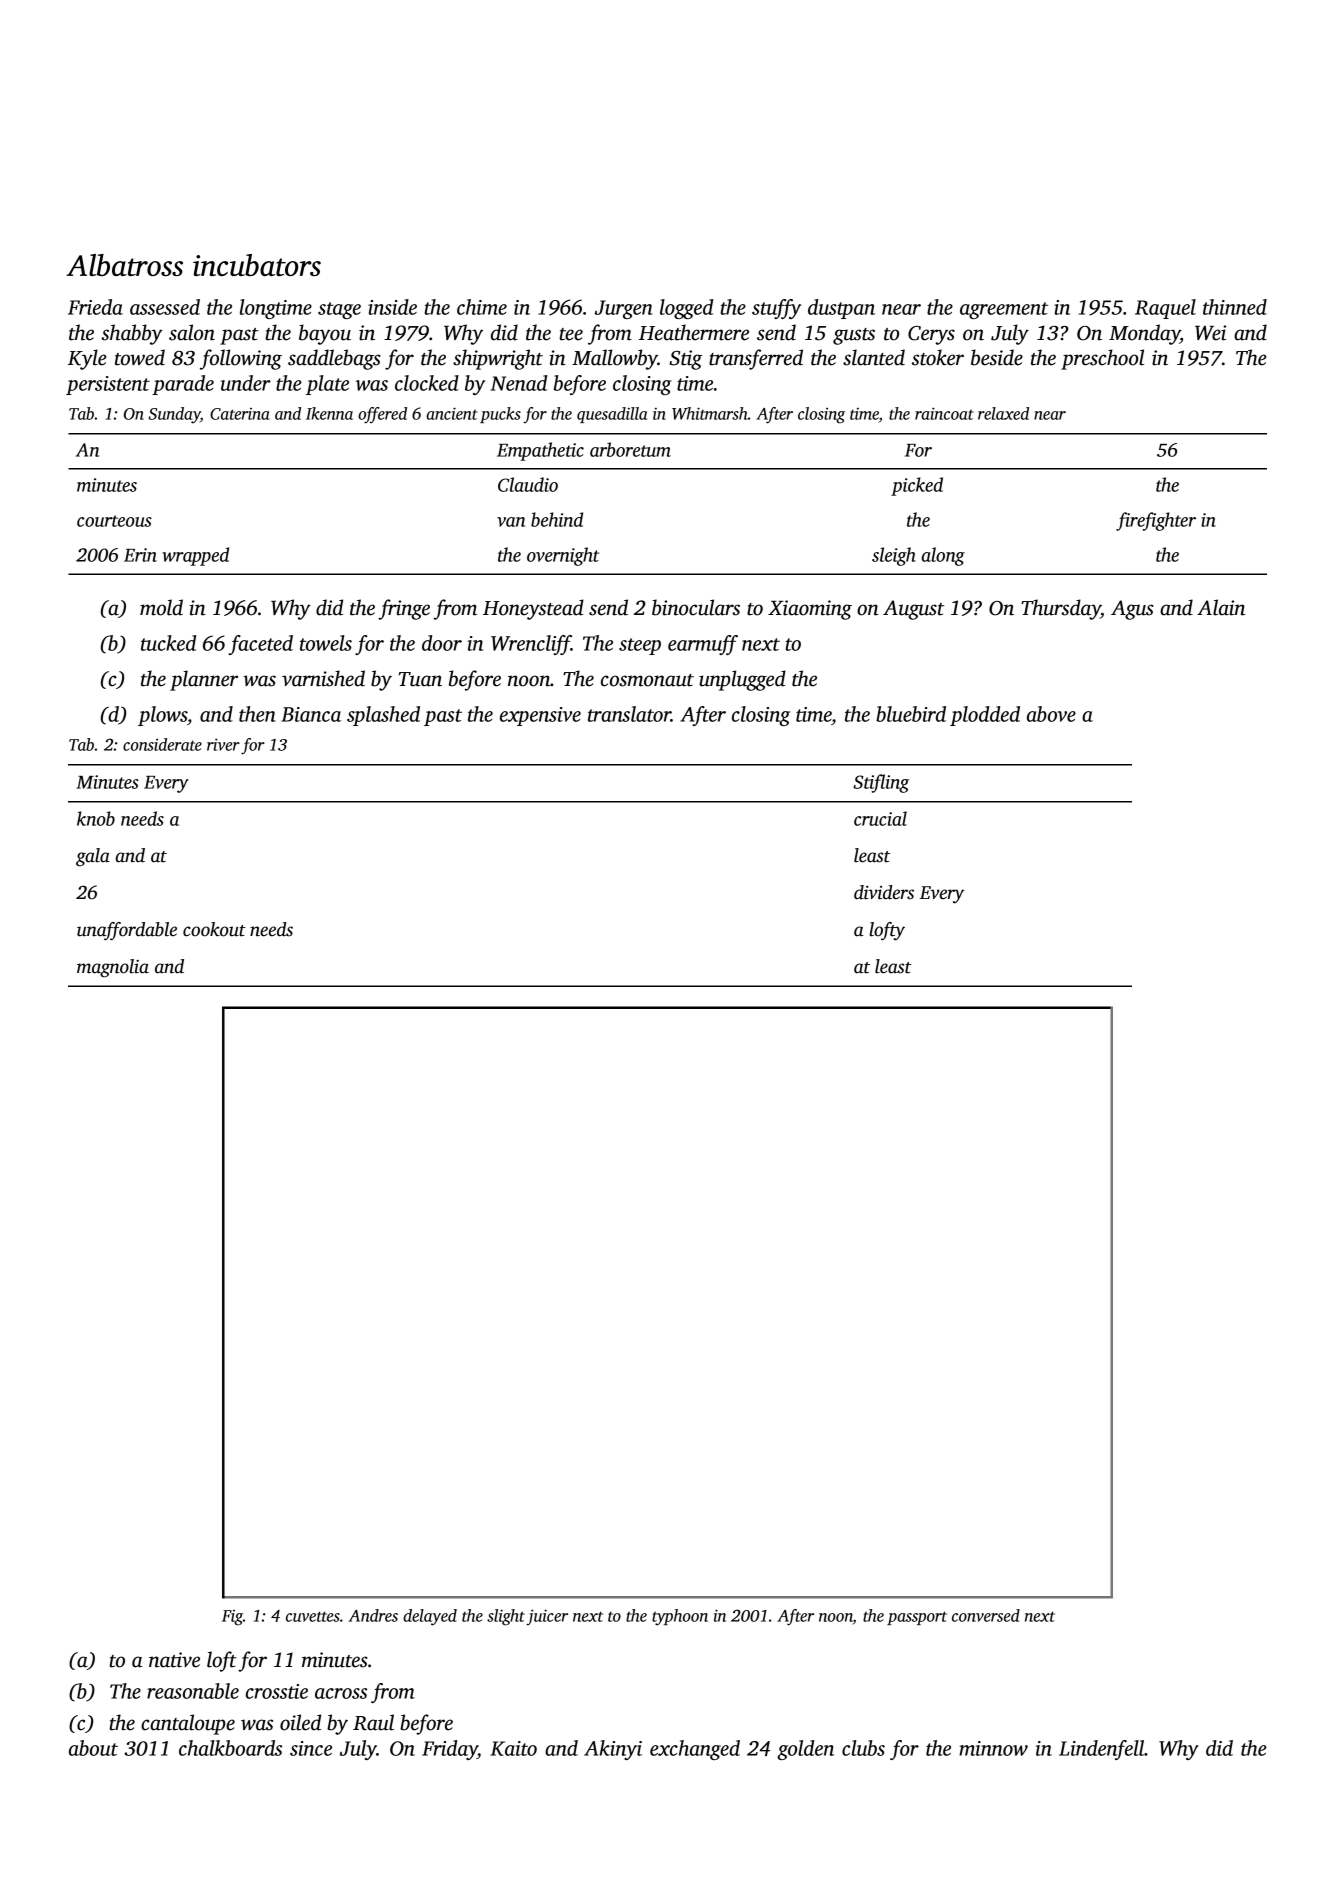 The width and height of the document is (1335, 1888). What do you see at coordinates (884, 892) in the document?
I see `dividers` at bounding box center [884, 892].
